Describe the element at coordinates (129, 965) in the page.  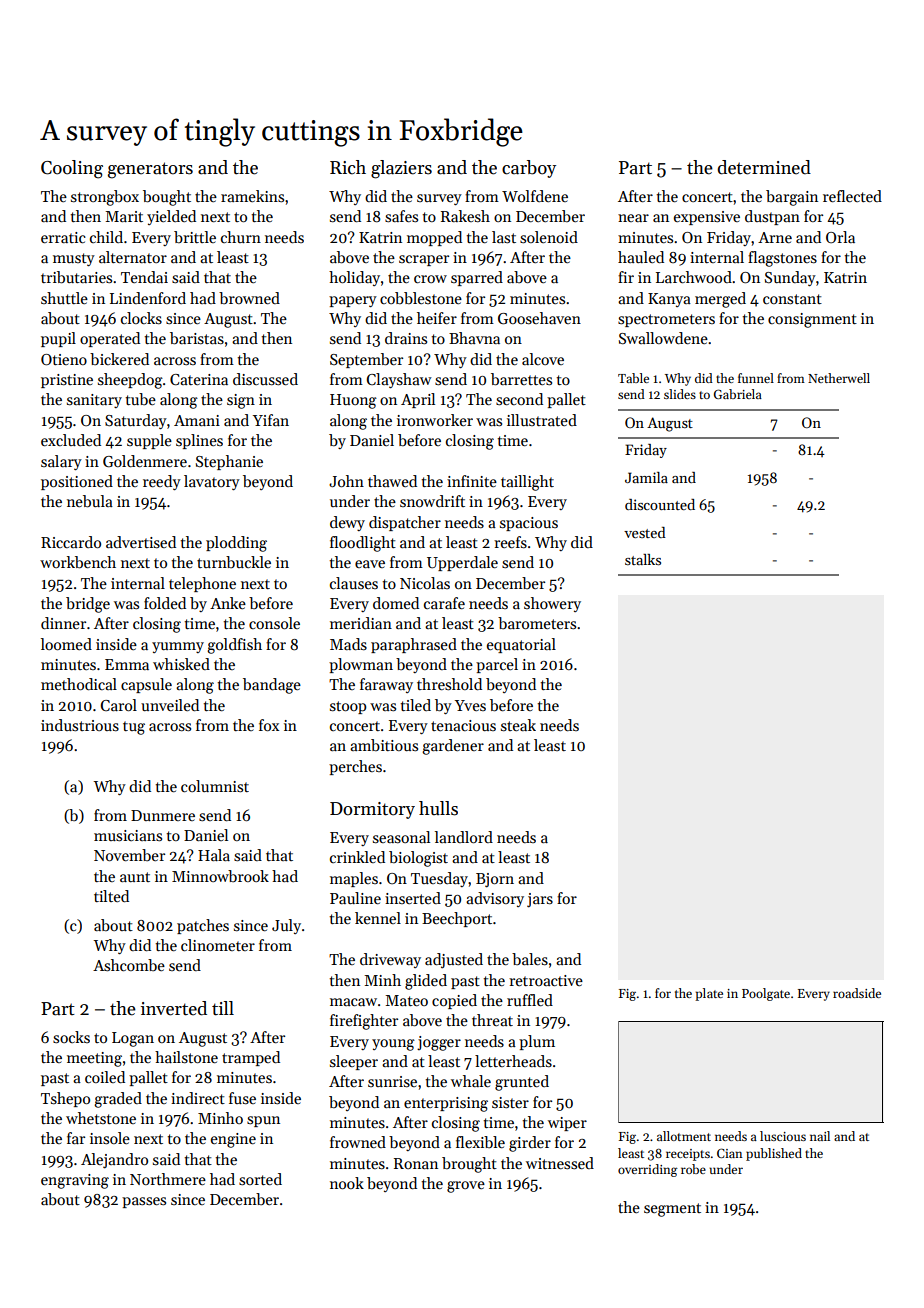
I see `Ashcombe` at that location.
